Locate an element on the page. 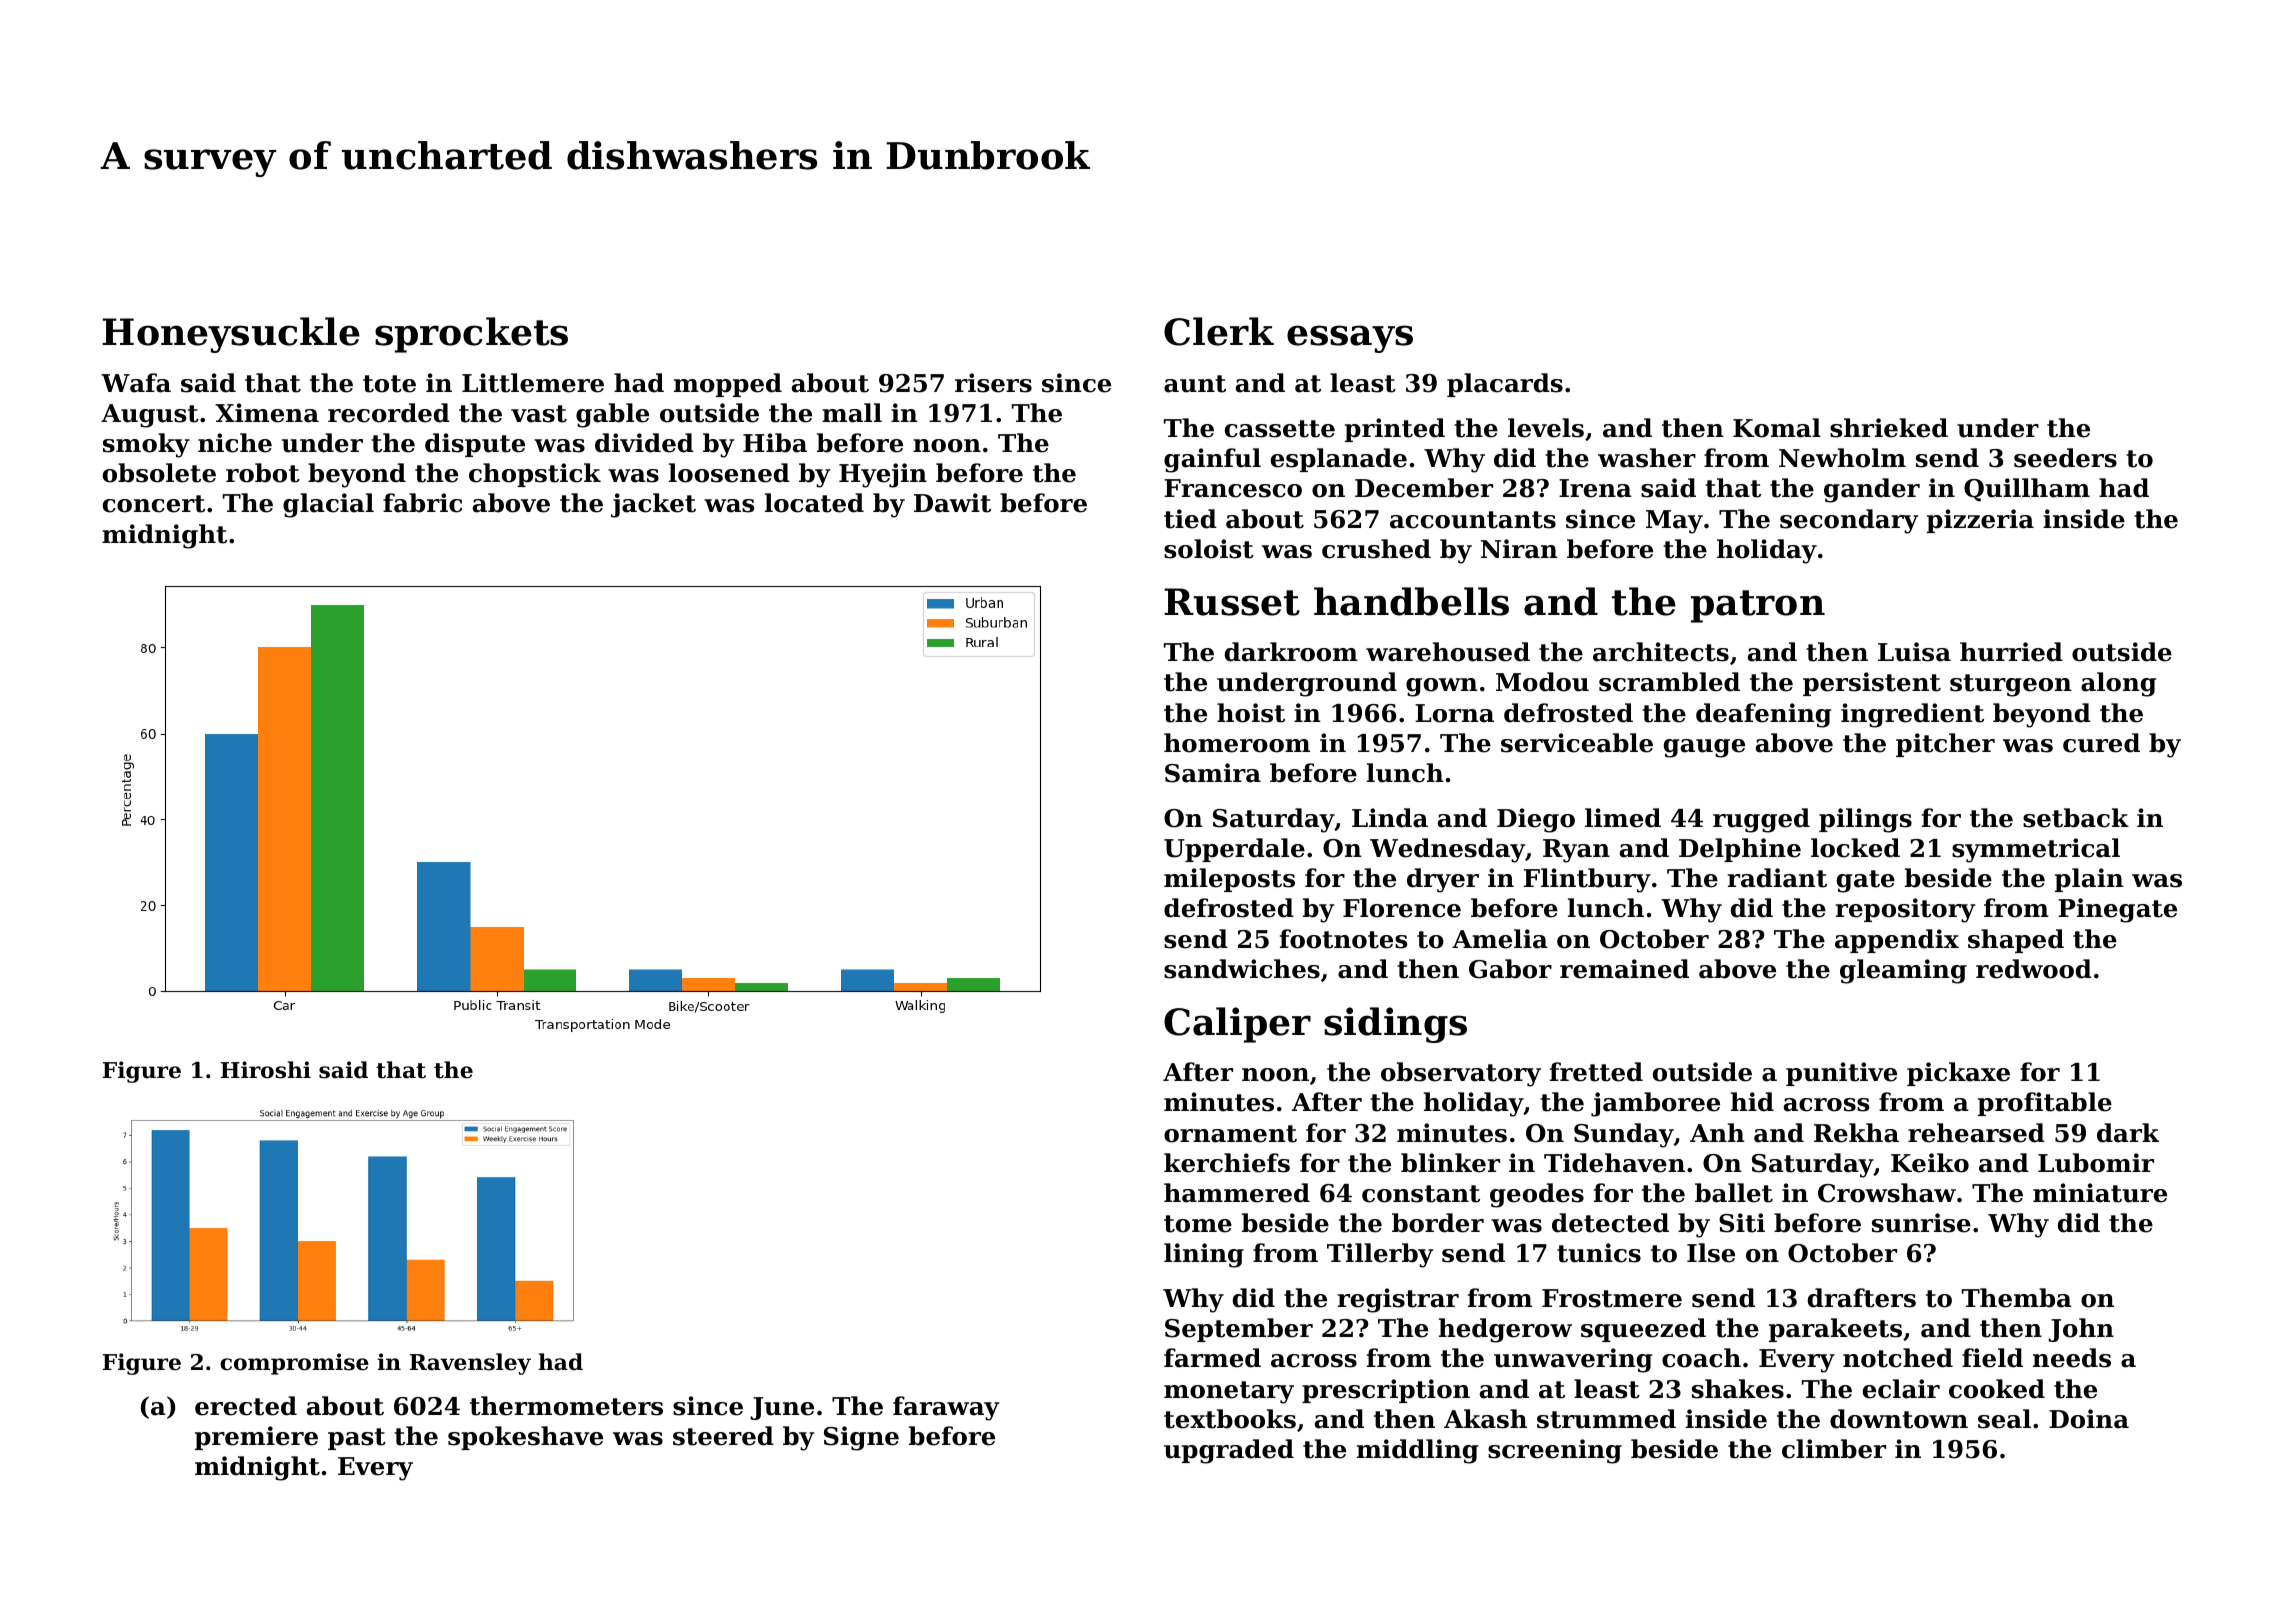 The image size is (2292, 1620). glacial is located at coordinates (328, 505).
